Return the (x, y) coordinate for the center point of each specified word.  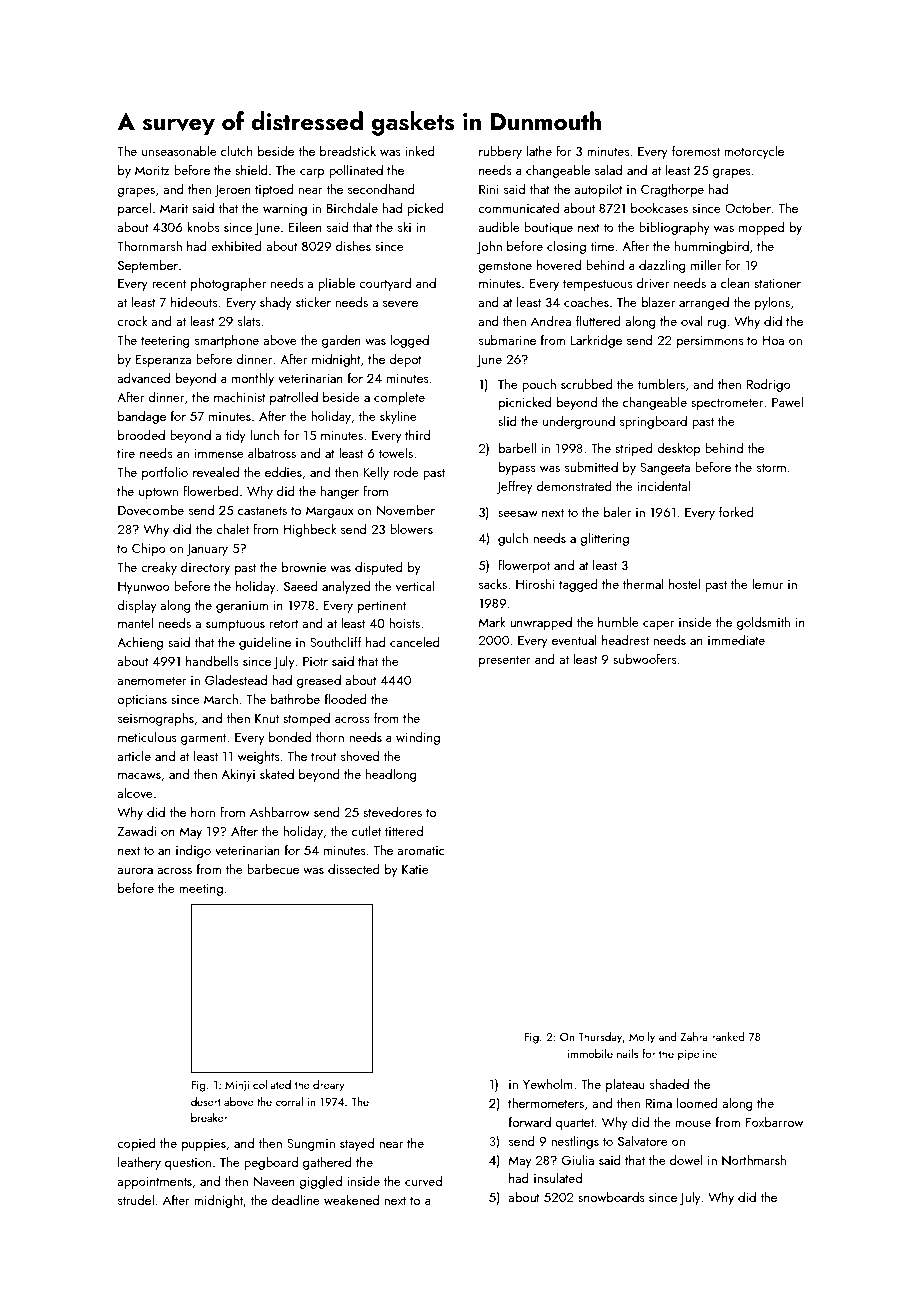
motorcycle (754, 152)
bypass (517, 468)
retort (284, 624)
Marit (174, 208)
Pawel (787, 402)
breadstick (348, 151)
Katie (415, 869)
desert (205, 1101)
